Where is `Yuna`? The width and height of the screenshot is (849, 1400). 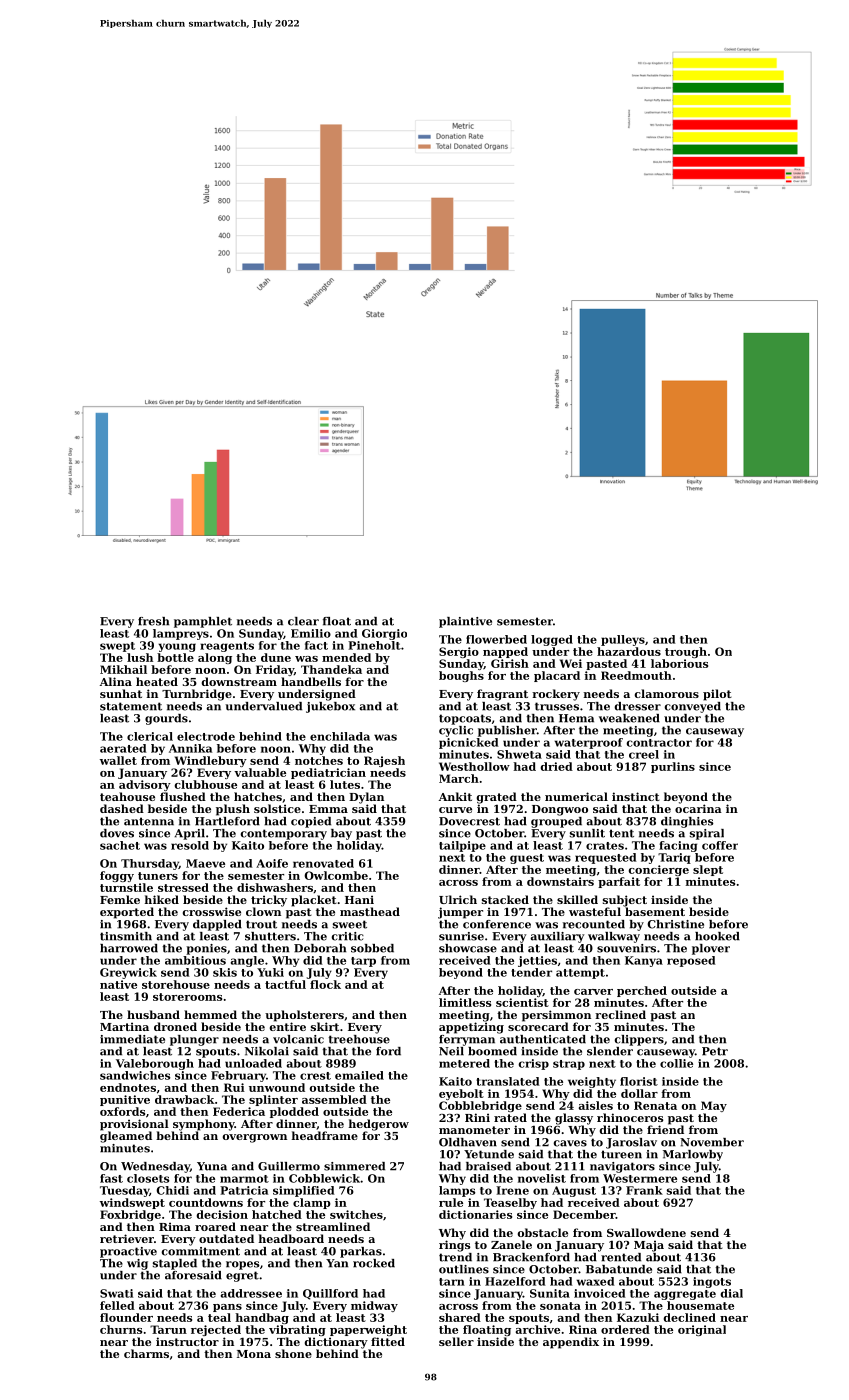 Yuna is located at coordinates (212, 1166).
